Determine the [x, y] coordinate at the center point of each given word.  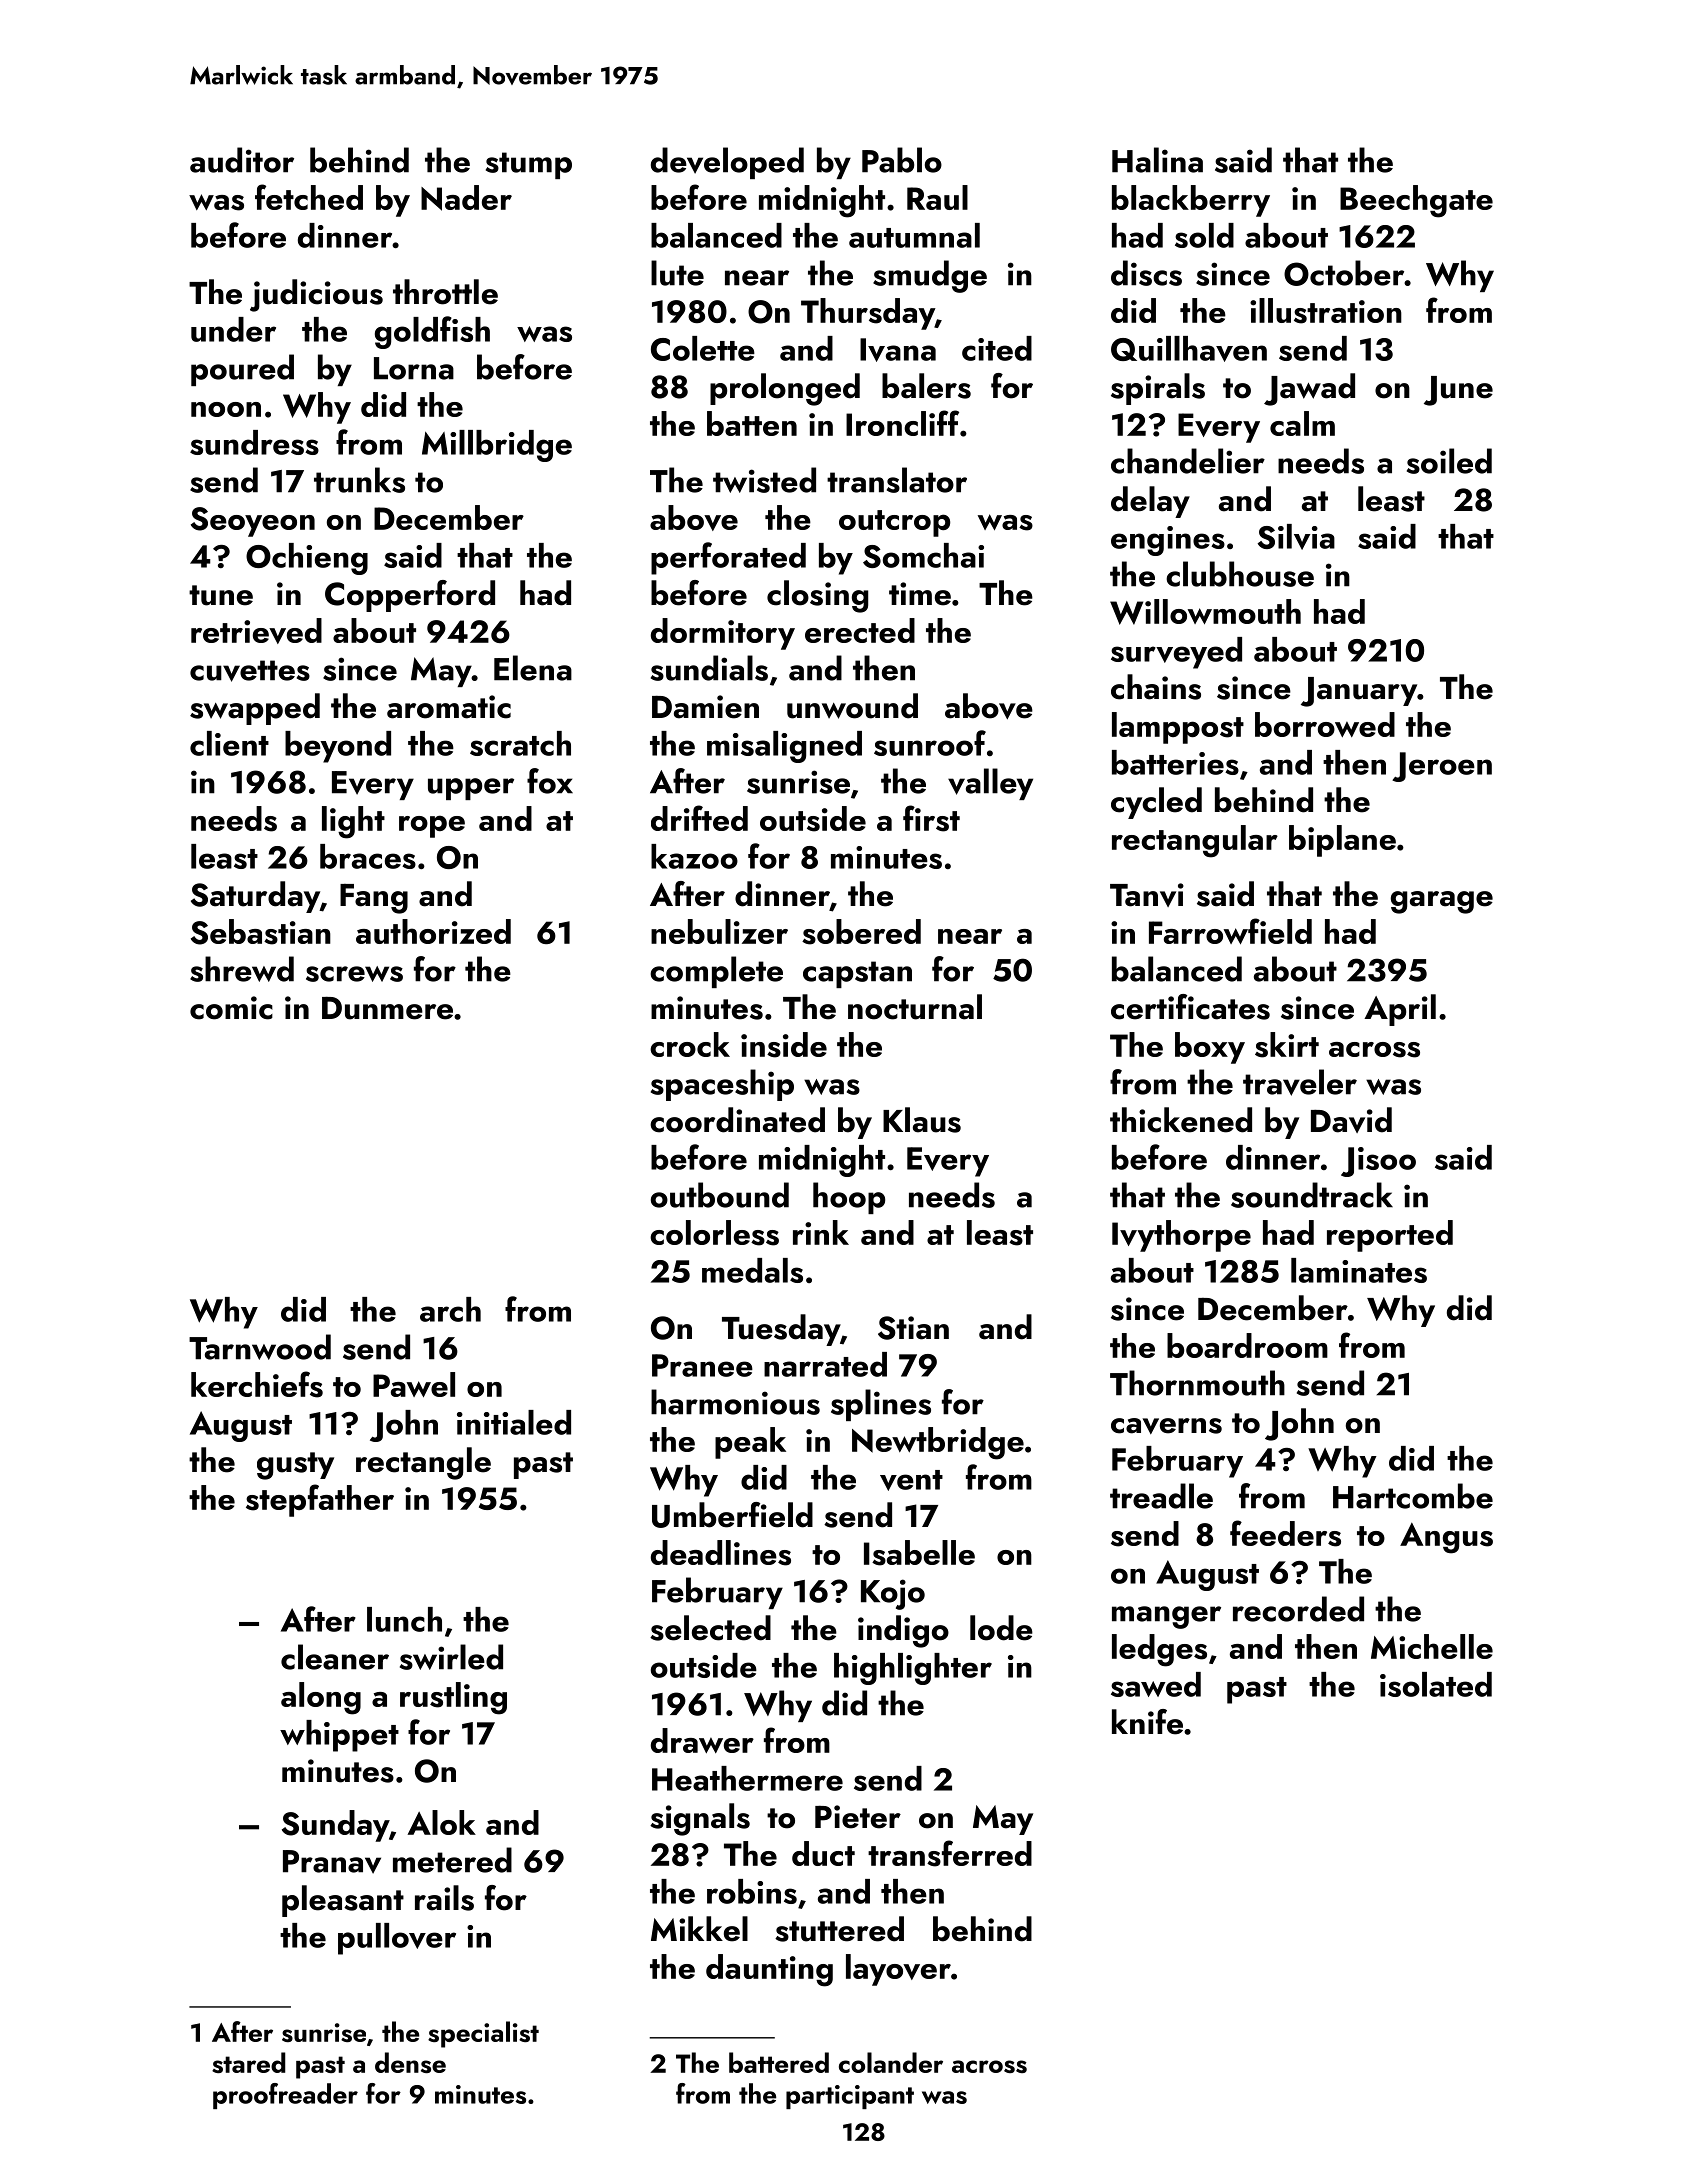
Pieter [858, 1817]
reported [1390, 1236]
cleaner [335, 1657]
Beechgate [1416, 201]
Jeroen [1442, 767]
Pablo [902, 160]
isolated [1436, 1684]
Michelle [1432, 1646]
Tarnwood [260, 1347]
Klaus [922, 1120]
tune [221, 595]
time [920, 594]
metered [452, 1860]
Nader [466, 198]
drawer [702, 1740]
